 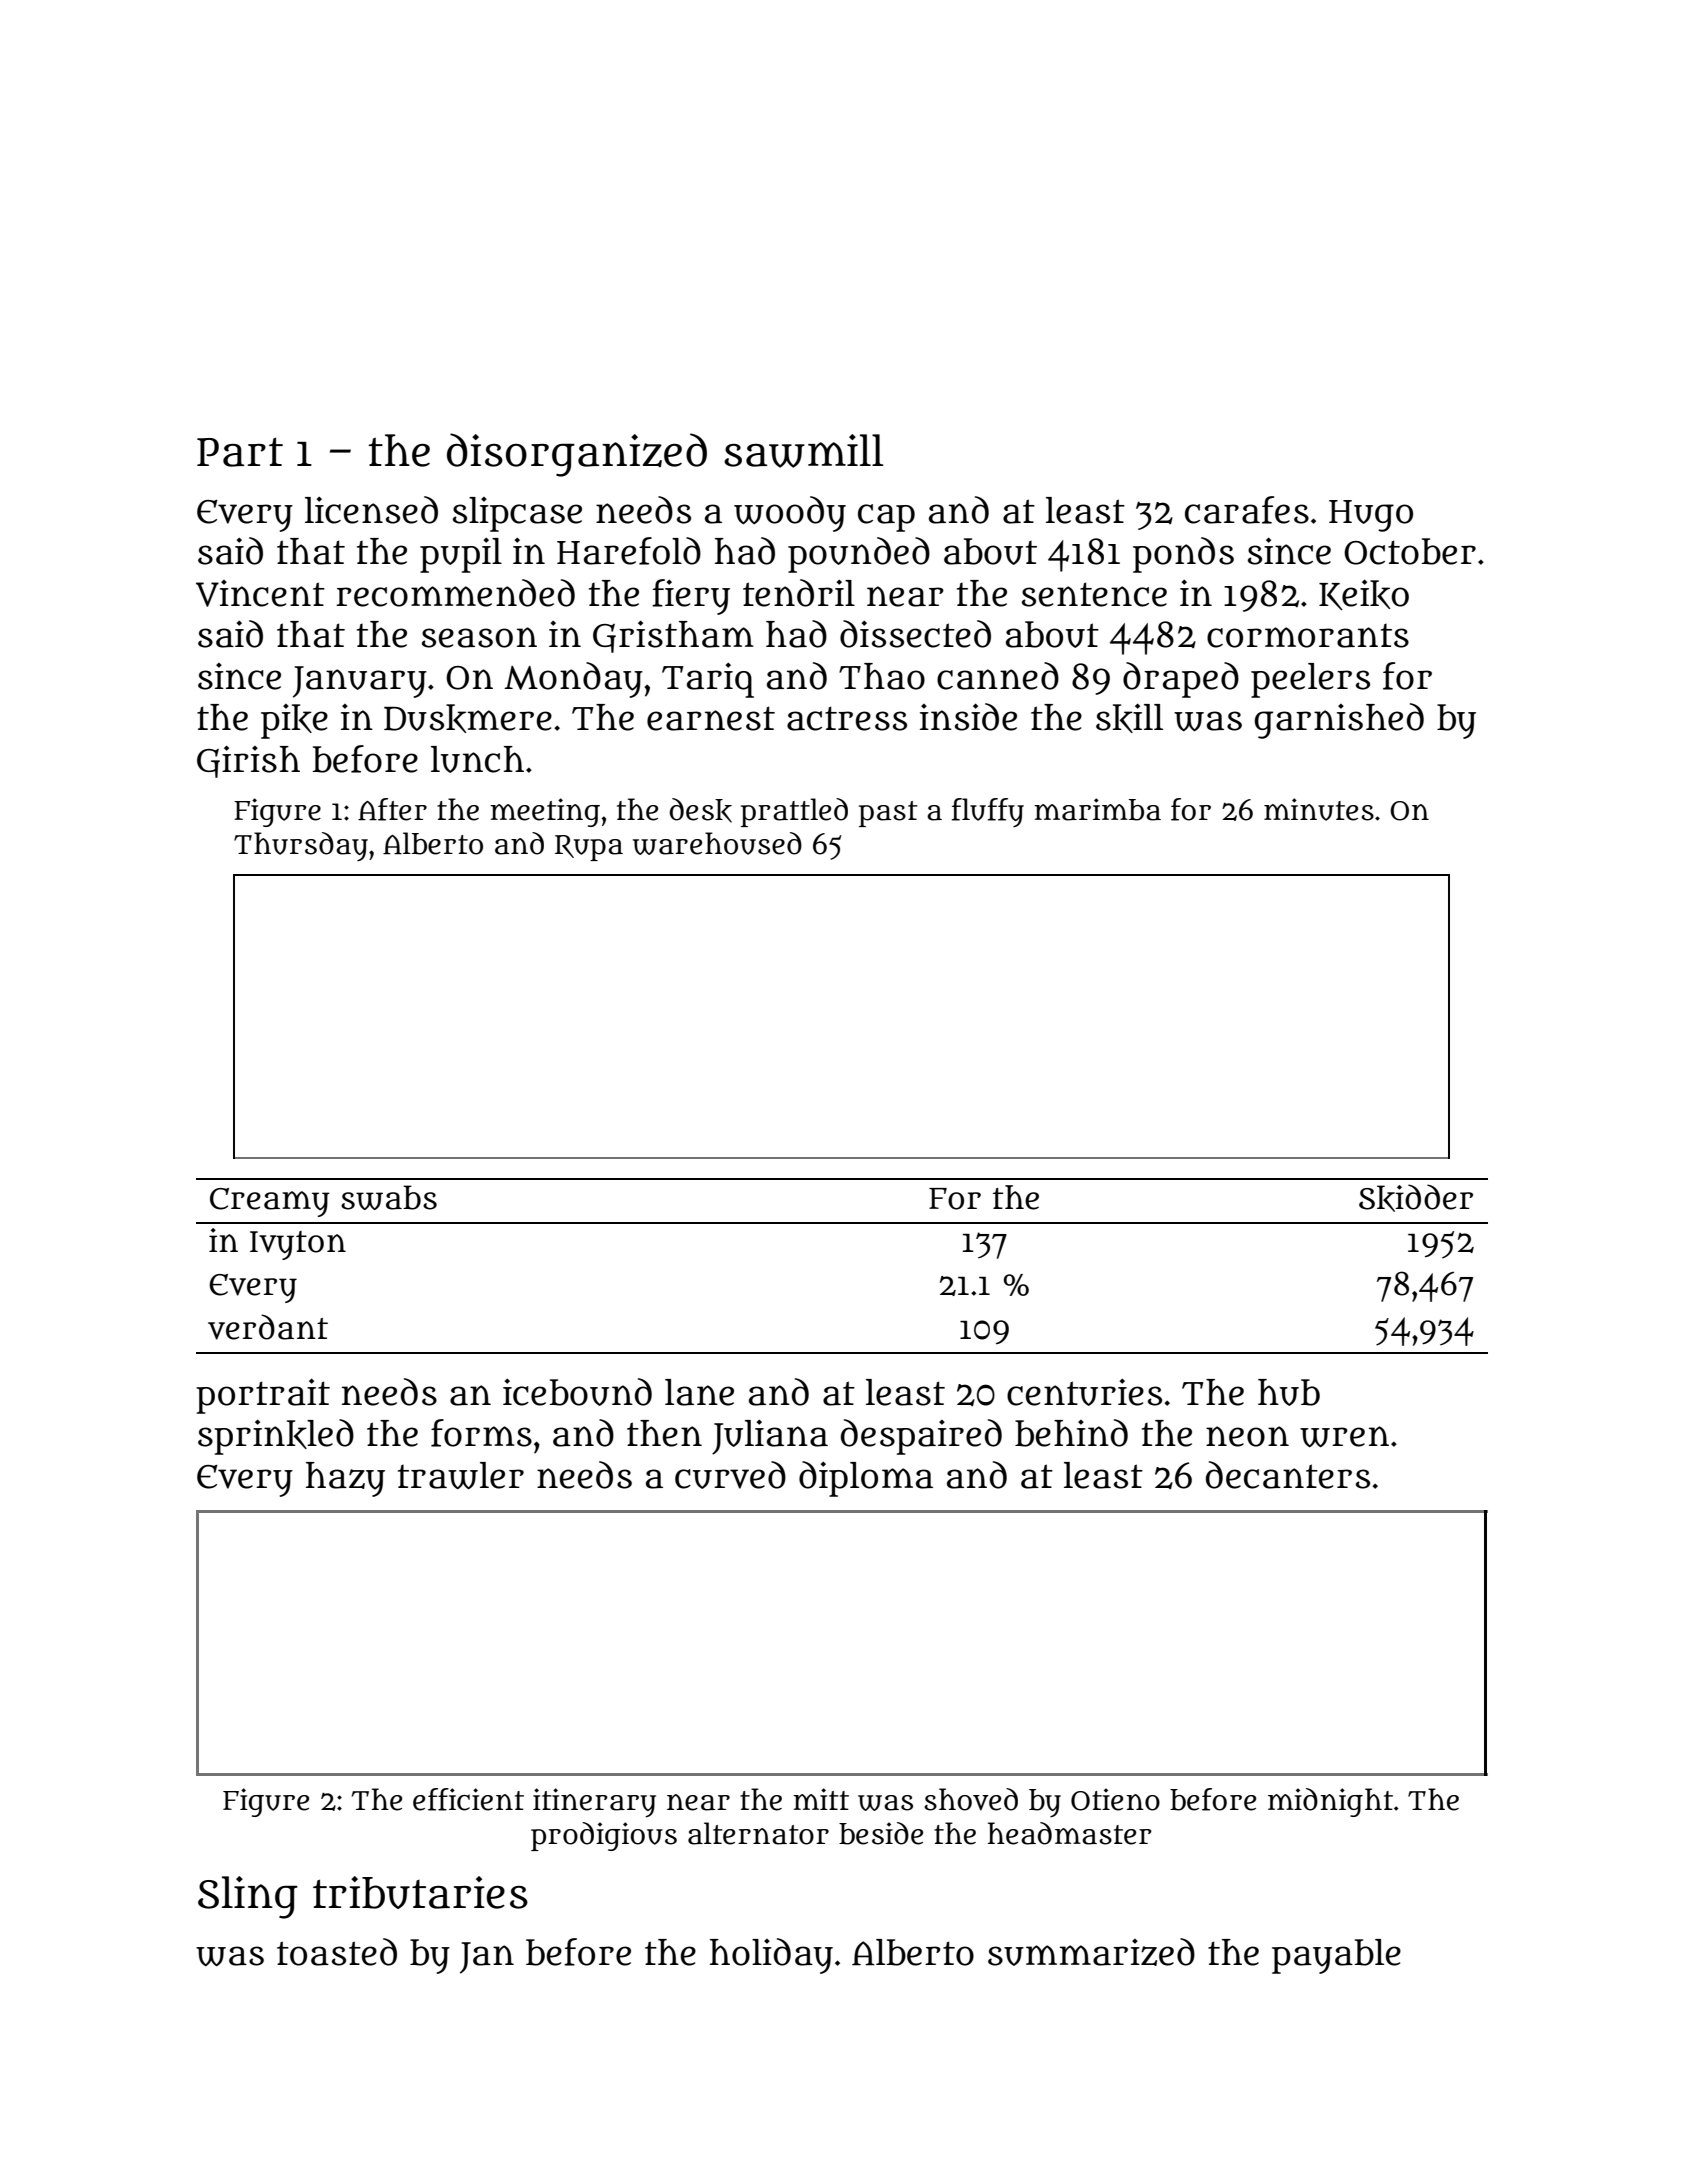 I want to click on Rupa, so click(x=589, y=848).
